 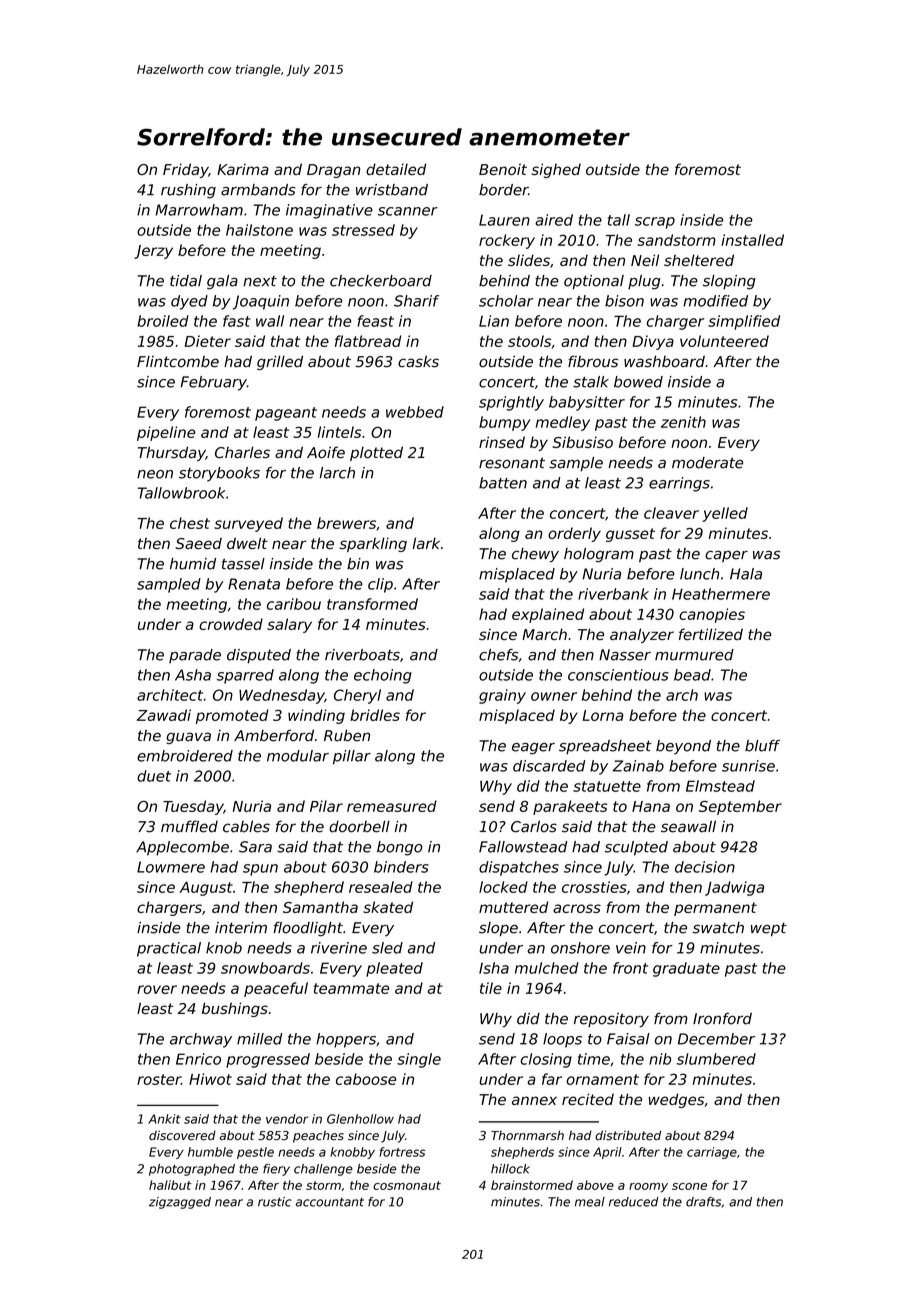 I want to click on far, so click(x=552, y=1079).
